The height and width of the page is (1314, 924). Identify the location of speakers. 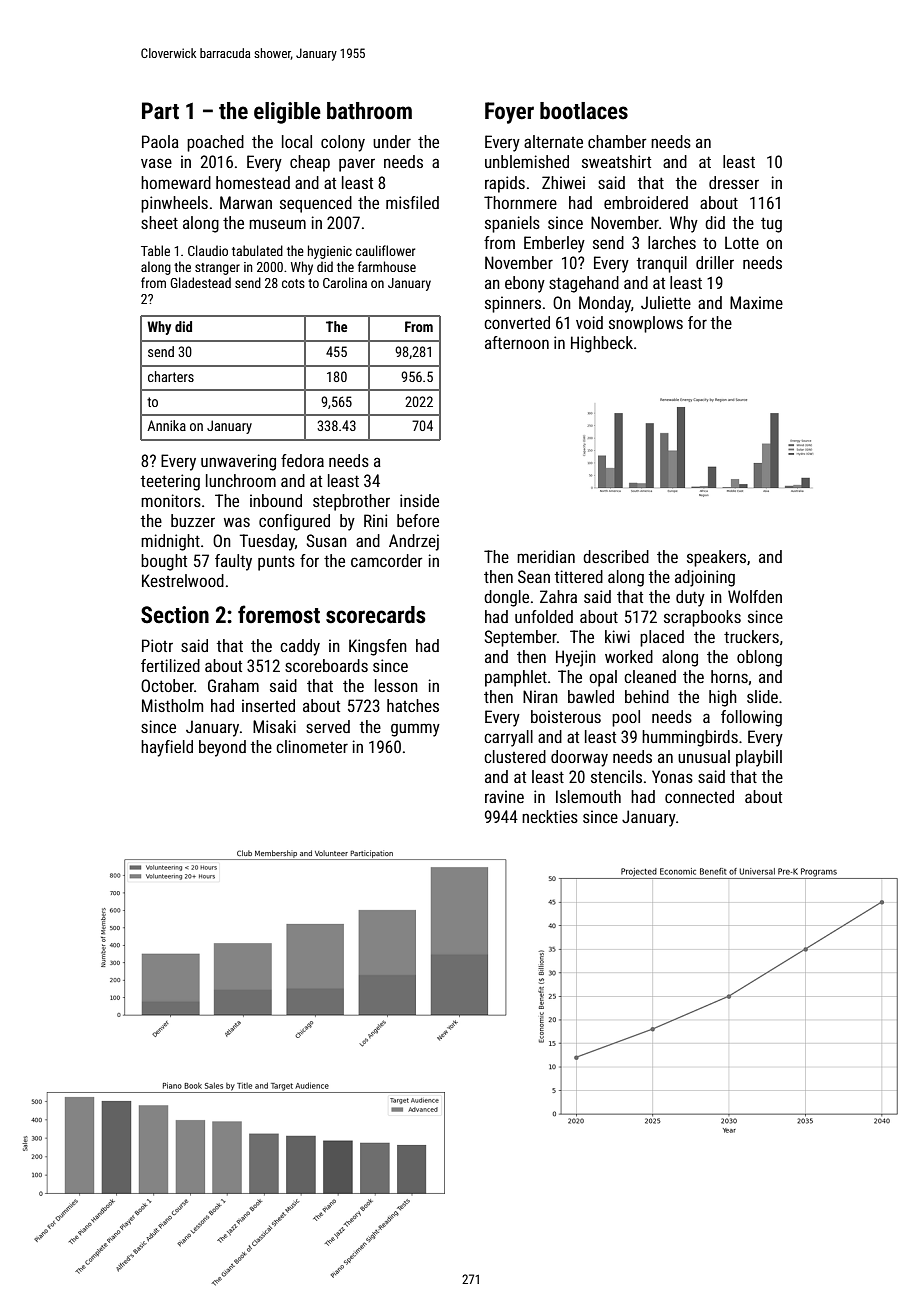
(716, 558).
